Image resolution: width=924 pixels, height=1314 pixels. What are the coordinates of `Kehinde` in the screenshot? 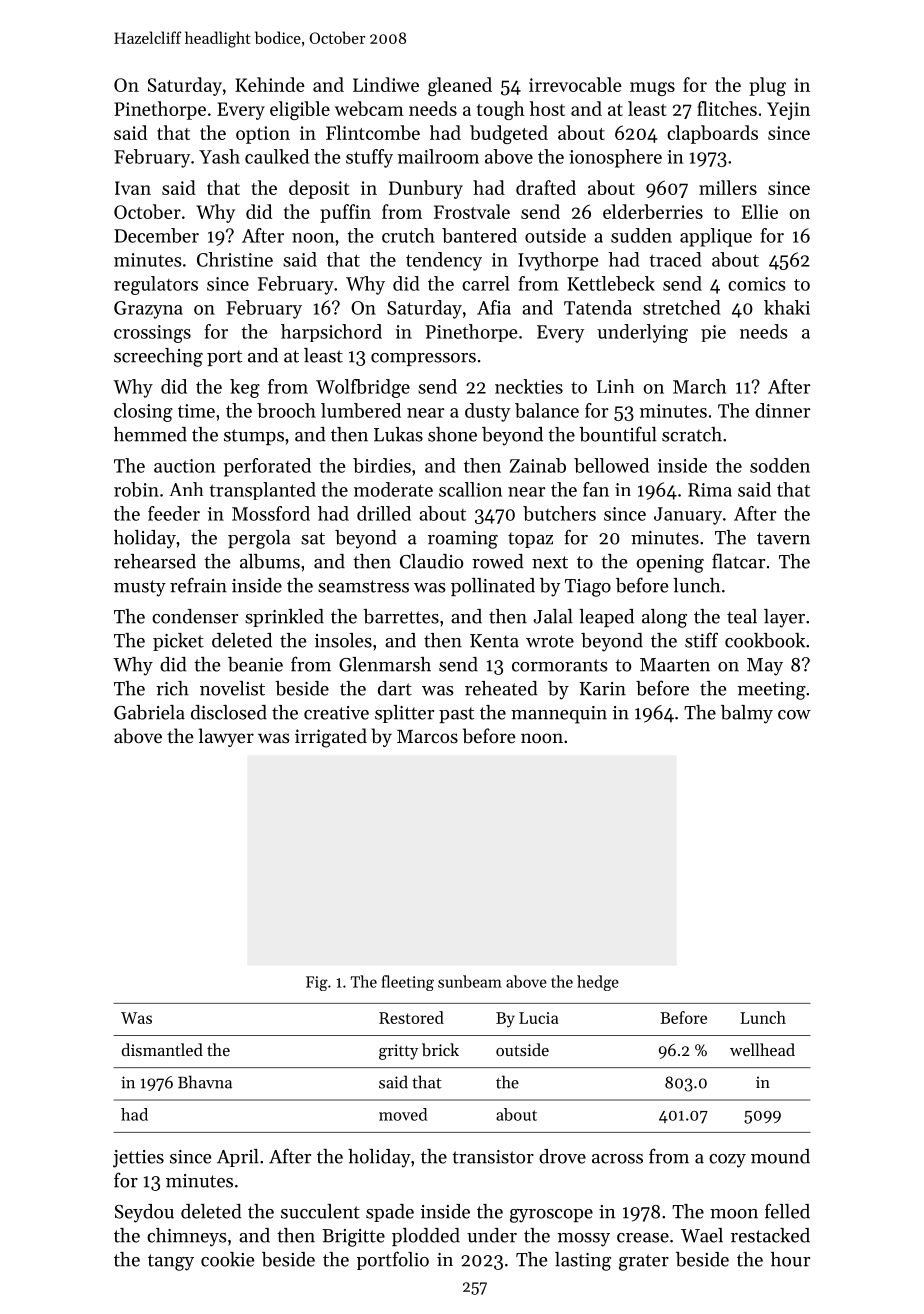 It's located at (270, 84).
